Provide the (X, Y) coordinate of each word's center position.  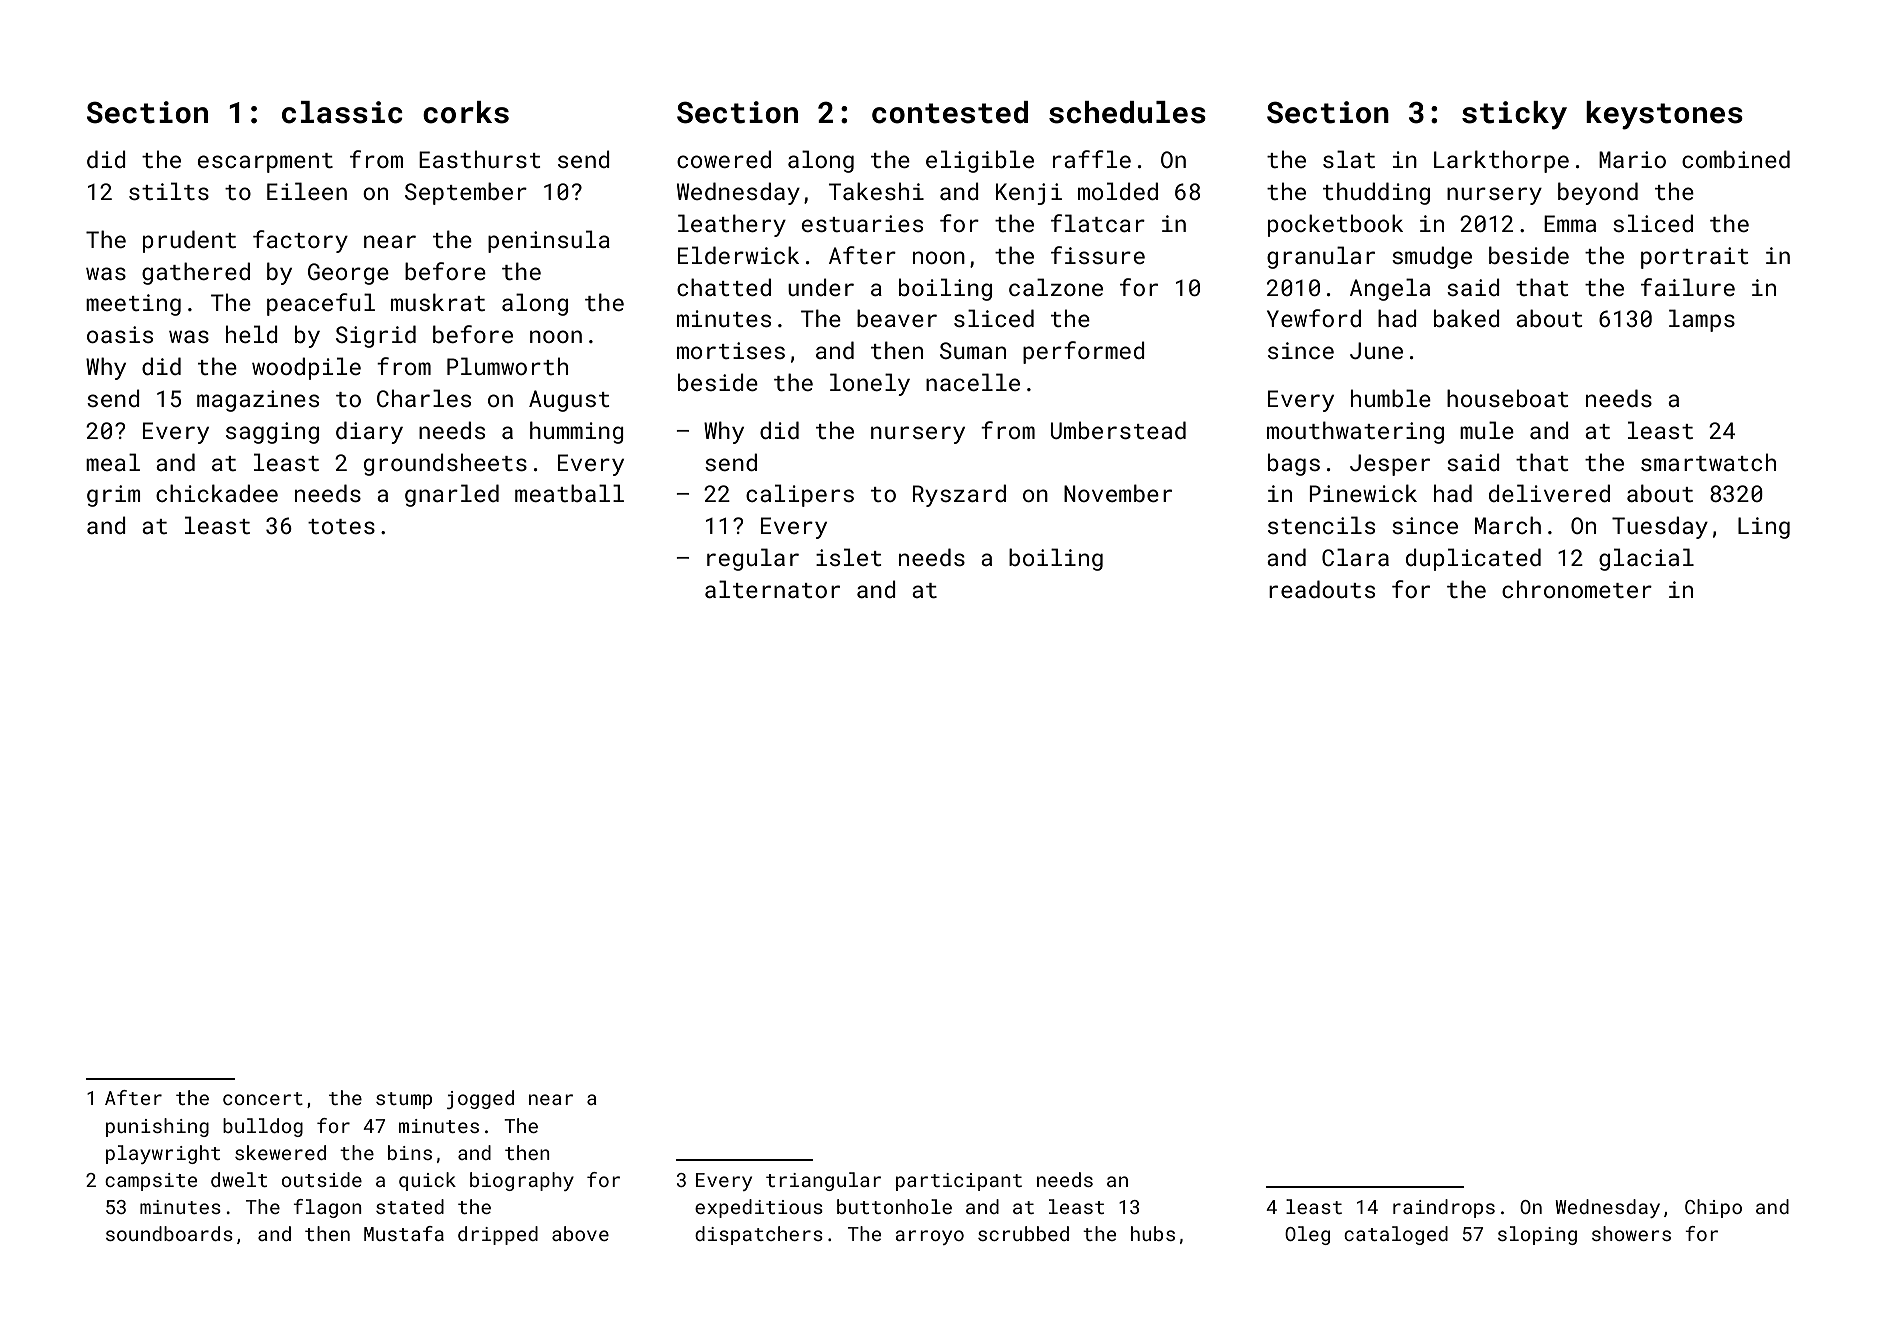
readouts (1322, 589)
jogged (480, 1099)
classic (342, 112)
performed (1084, 352)
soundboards (169, 1233)
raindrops (1444, 1208)
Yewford (1314, 318)
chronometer (1577, 589)
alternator (772, 589)
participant (959, 1182)
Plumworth (507, 366)
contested (950, 112)
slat (1349, 159)
